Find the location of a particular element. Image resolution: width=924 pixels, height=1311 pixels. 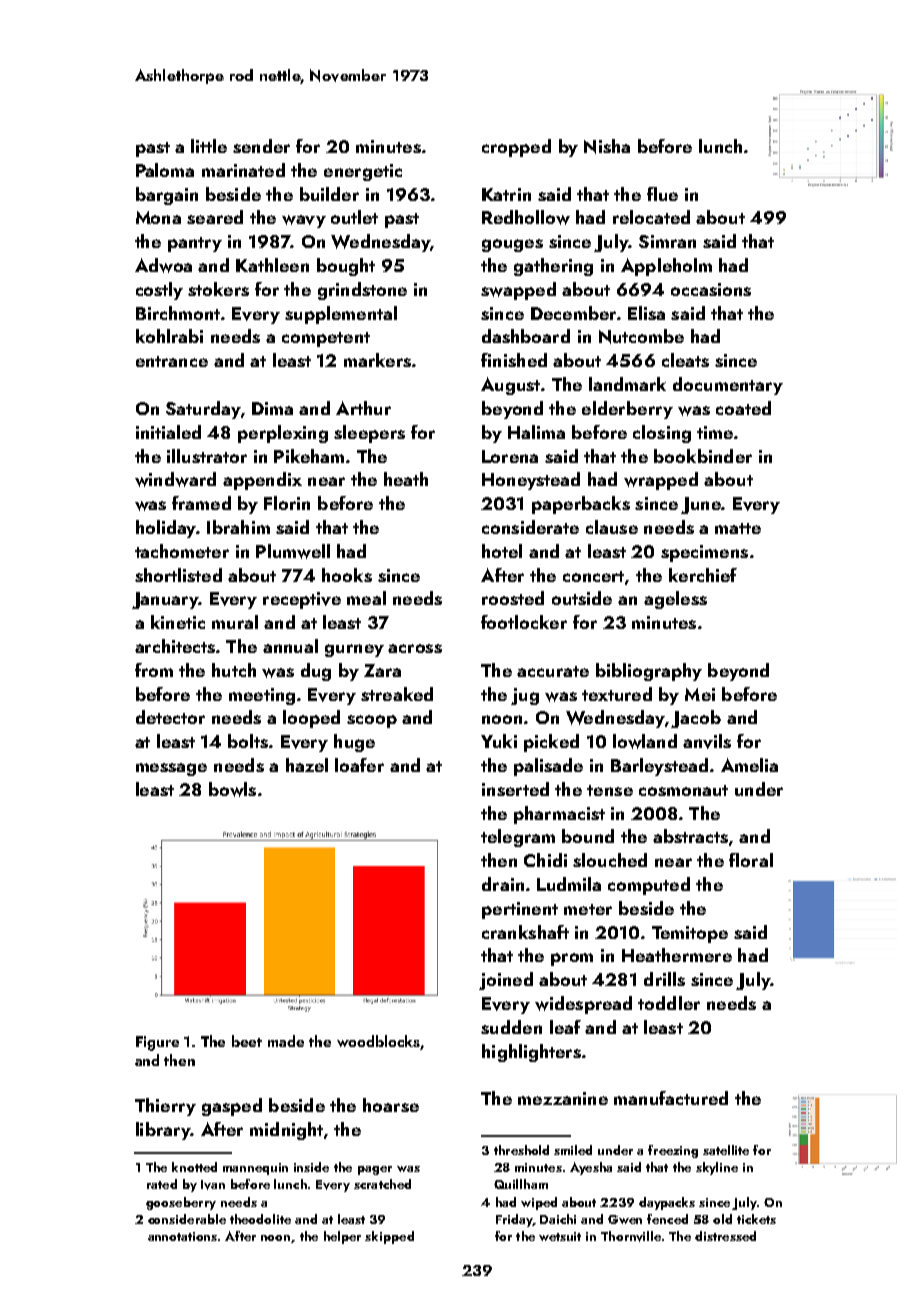

occasions is located at coordinates (711, 289).
